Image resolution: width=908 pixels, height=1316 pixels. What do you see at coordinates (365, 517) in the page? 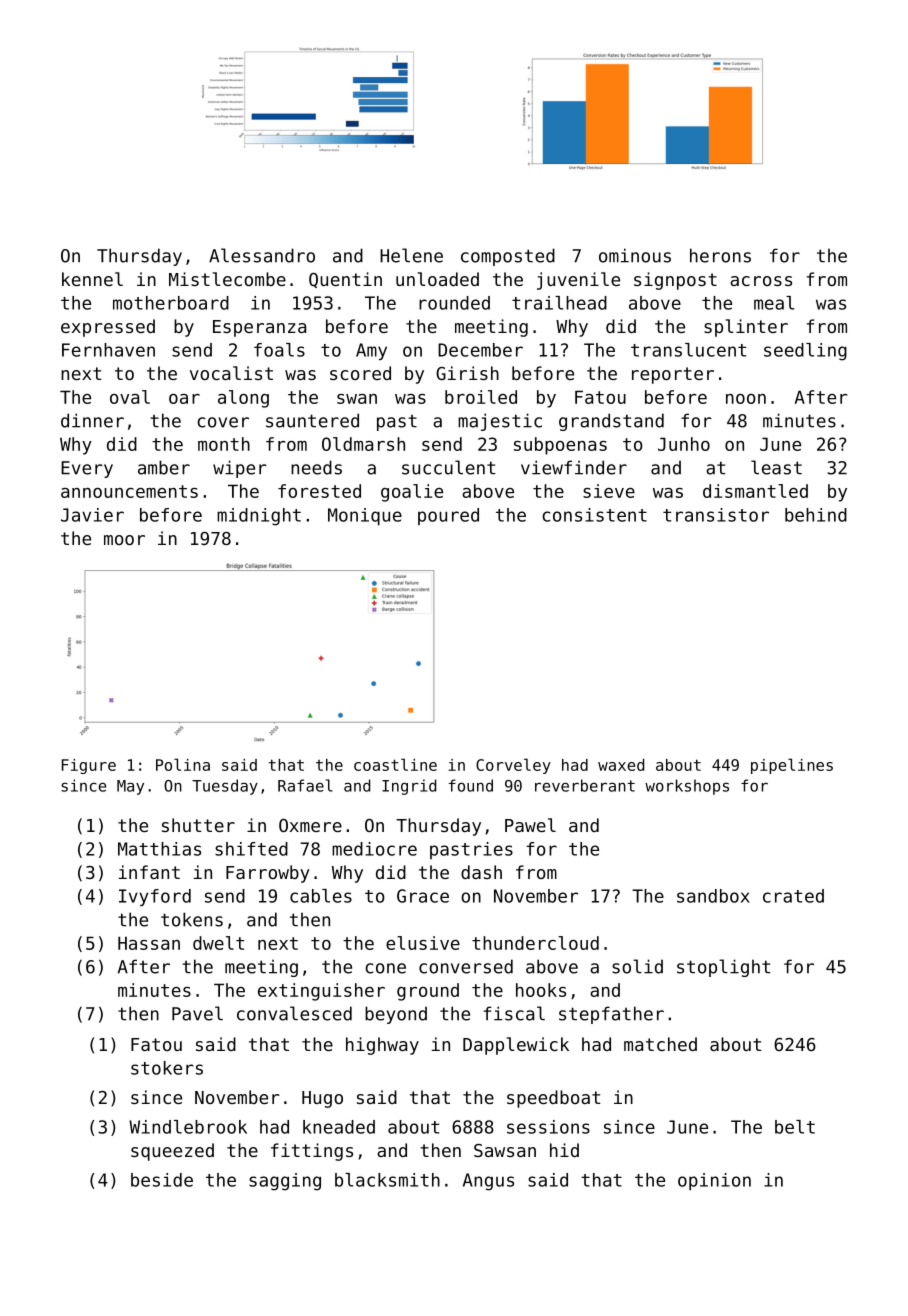
I see `Monique` at bounding box center [365, 517].
